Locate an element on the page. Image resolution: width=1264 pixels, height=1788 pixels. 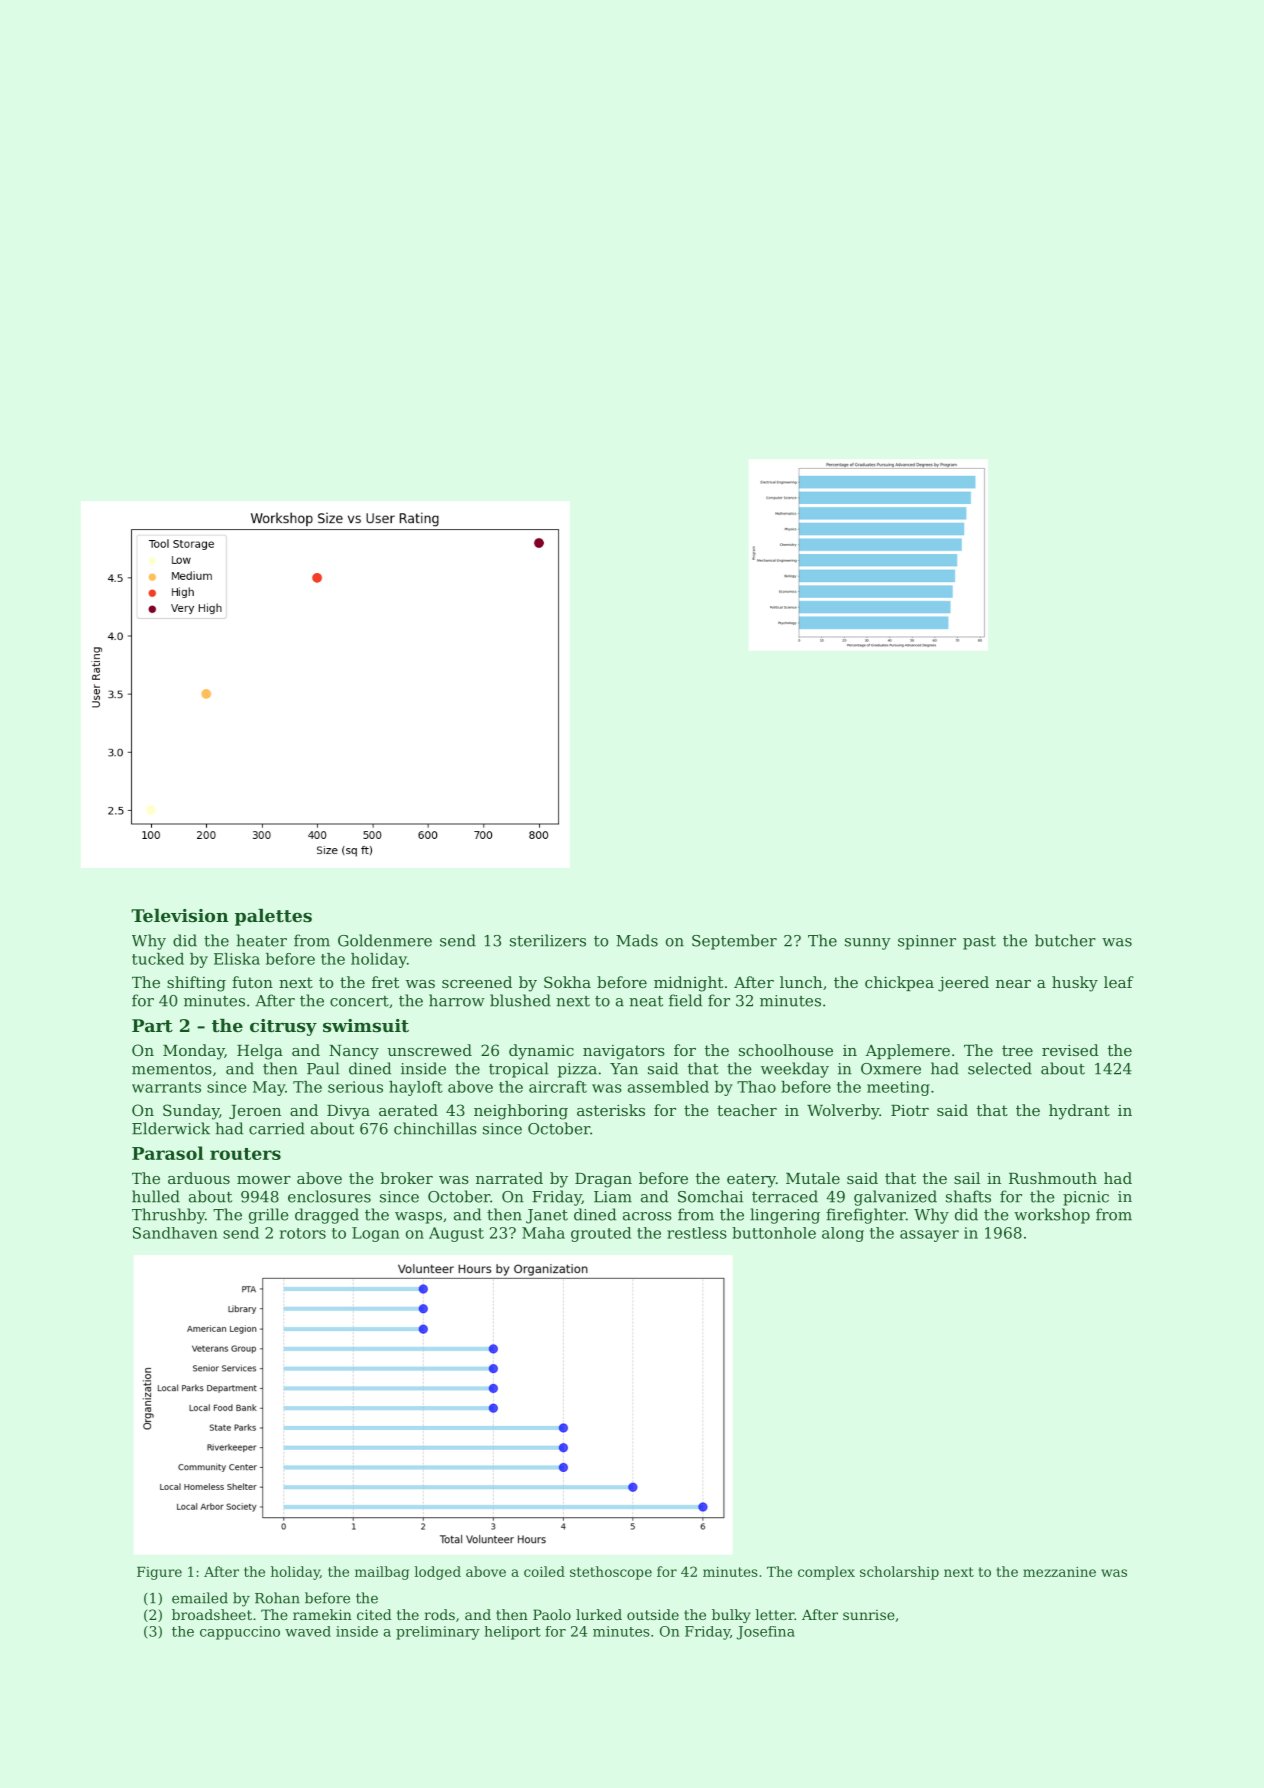
Mads is located at coordinates (637, 940).
